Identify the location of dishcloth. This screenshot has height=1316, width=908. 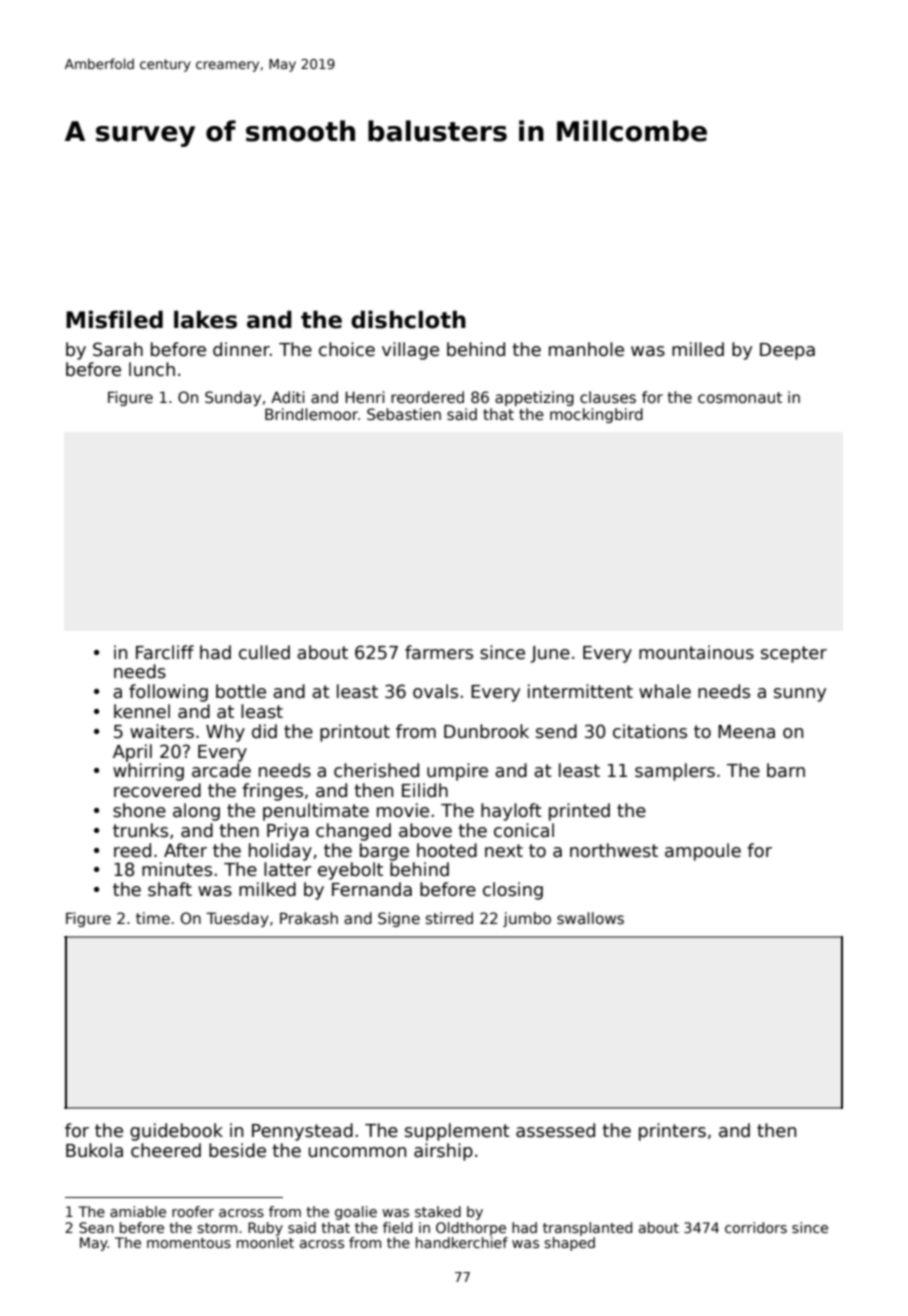
(408, 319).
